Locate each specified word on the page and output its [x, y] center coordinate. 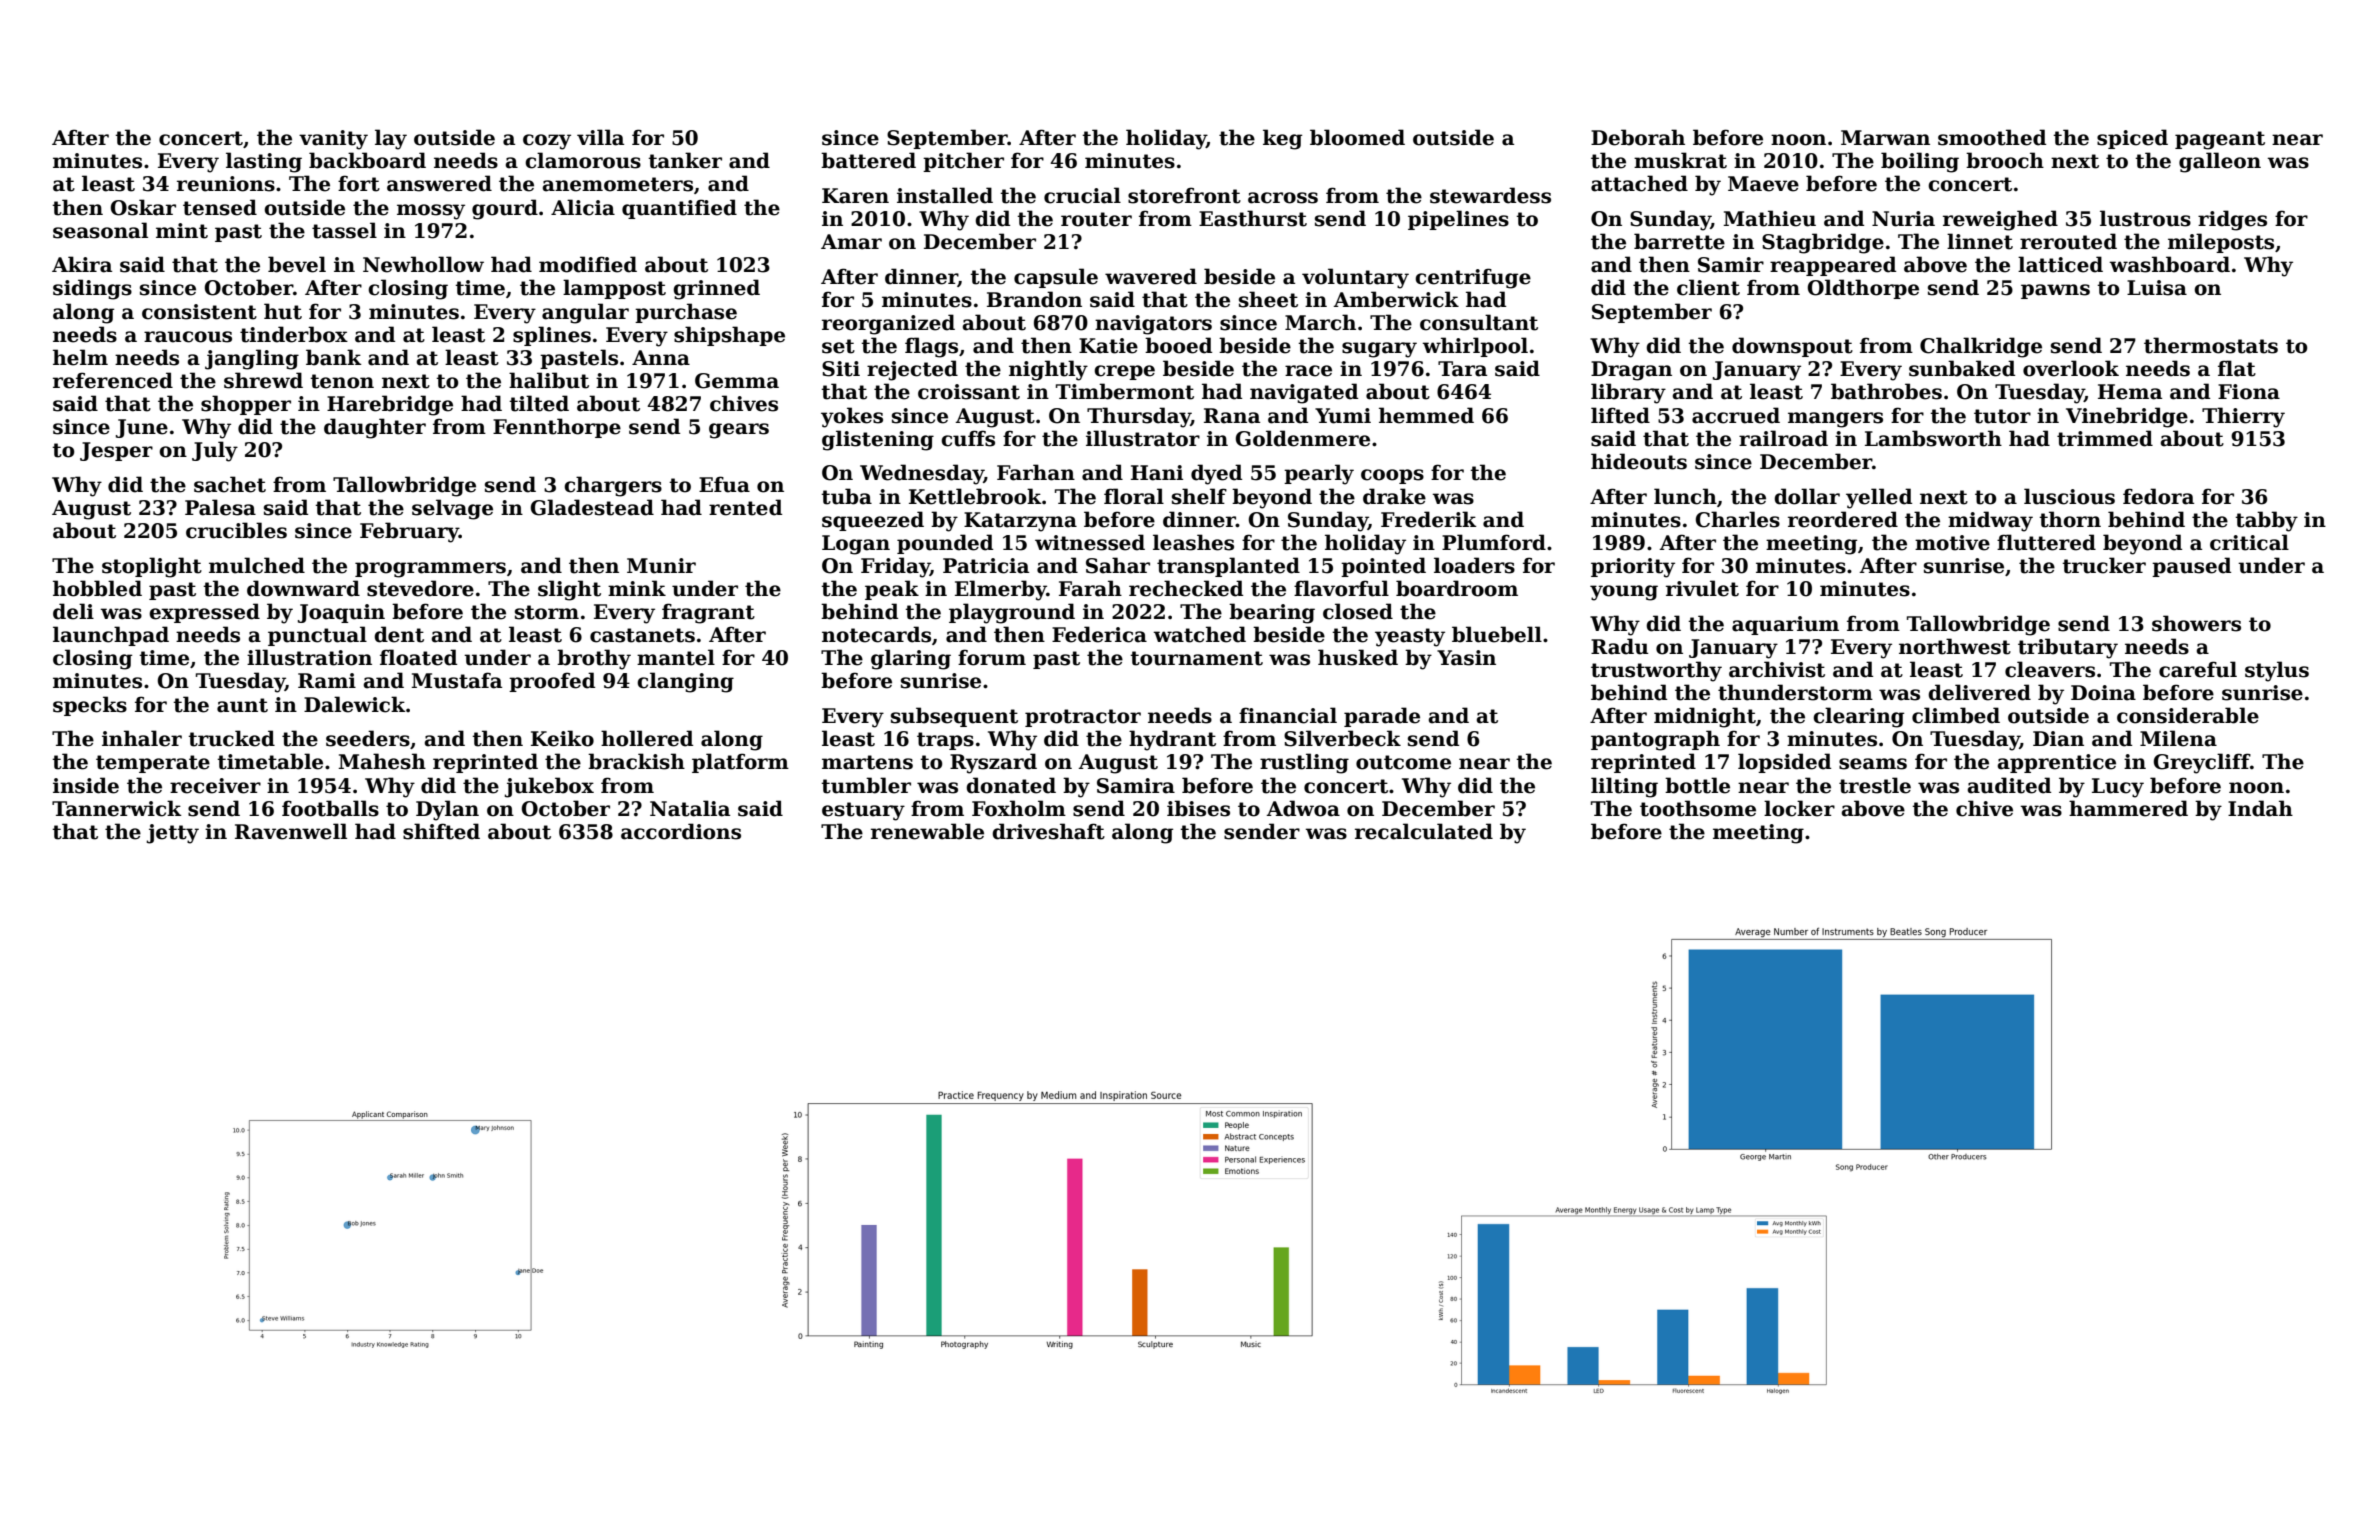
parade [1382, 717]
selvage [452, 509]
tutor [2002, 416]
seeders [368, 738]
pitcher [963, 162]
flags [931, 347]
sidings [92, 289]
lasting [264, 162]
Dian [2058, 739]
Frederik [1429, 519]
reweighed [2000, 220]
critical [2249, 542]
